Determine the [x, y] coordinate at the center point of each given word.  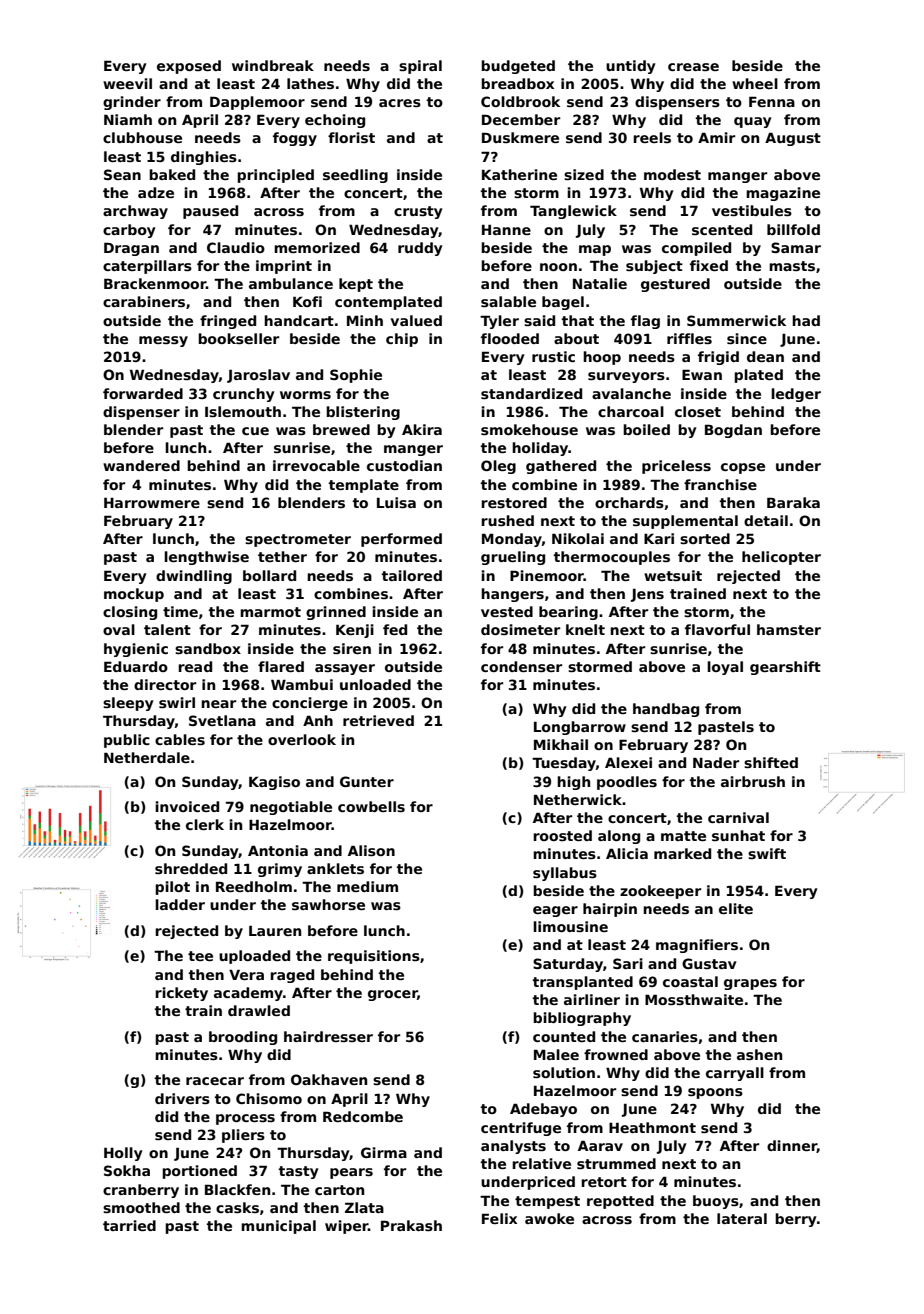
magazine [783, 194]
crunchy [244, 395]
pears [351, 1173]
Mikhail [561, 744]
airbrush [753, 781]
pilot [172, 888]
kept [356, 285]
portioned [199, 1172]
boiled [646, 429]
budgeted [518, 67]
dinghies [204, 158]
